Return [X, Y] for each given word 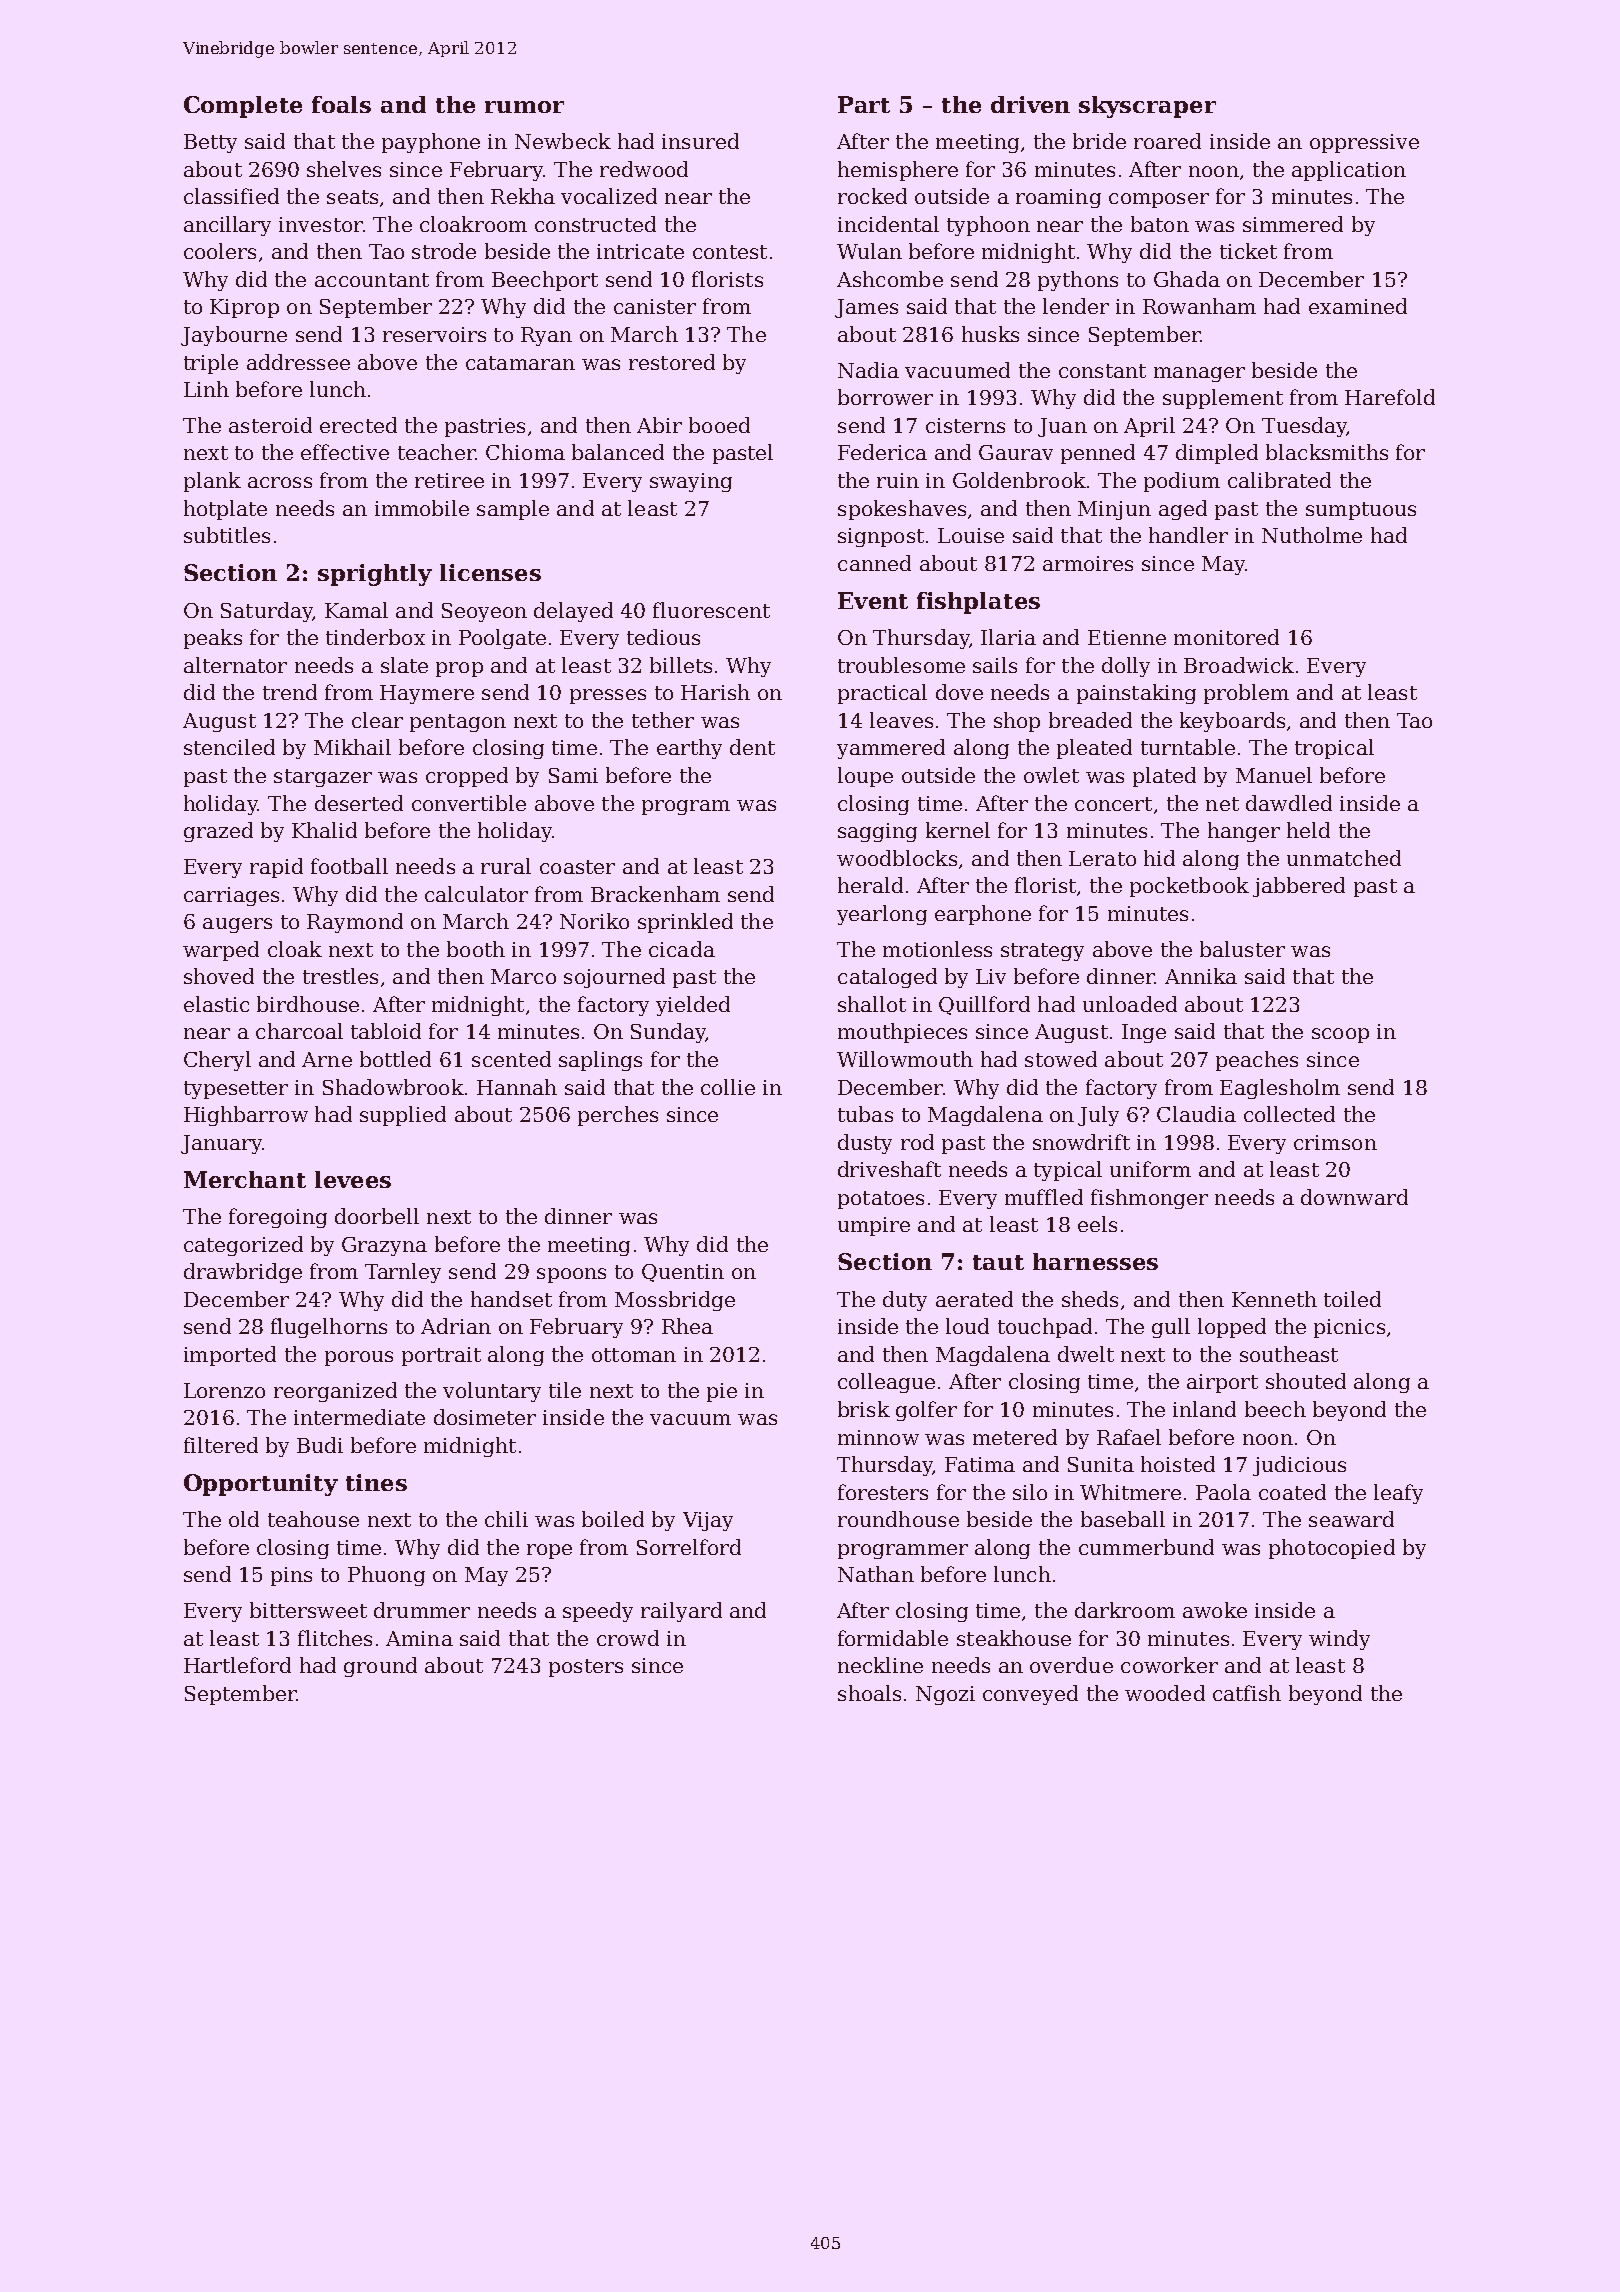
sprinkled [685, 923]
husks [990, 334]
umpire [874, 1226]
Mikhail [352, 747]
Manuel [1274, 775]
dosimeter [485, 1417]
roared [1167, 141]
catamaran [520, 363]
